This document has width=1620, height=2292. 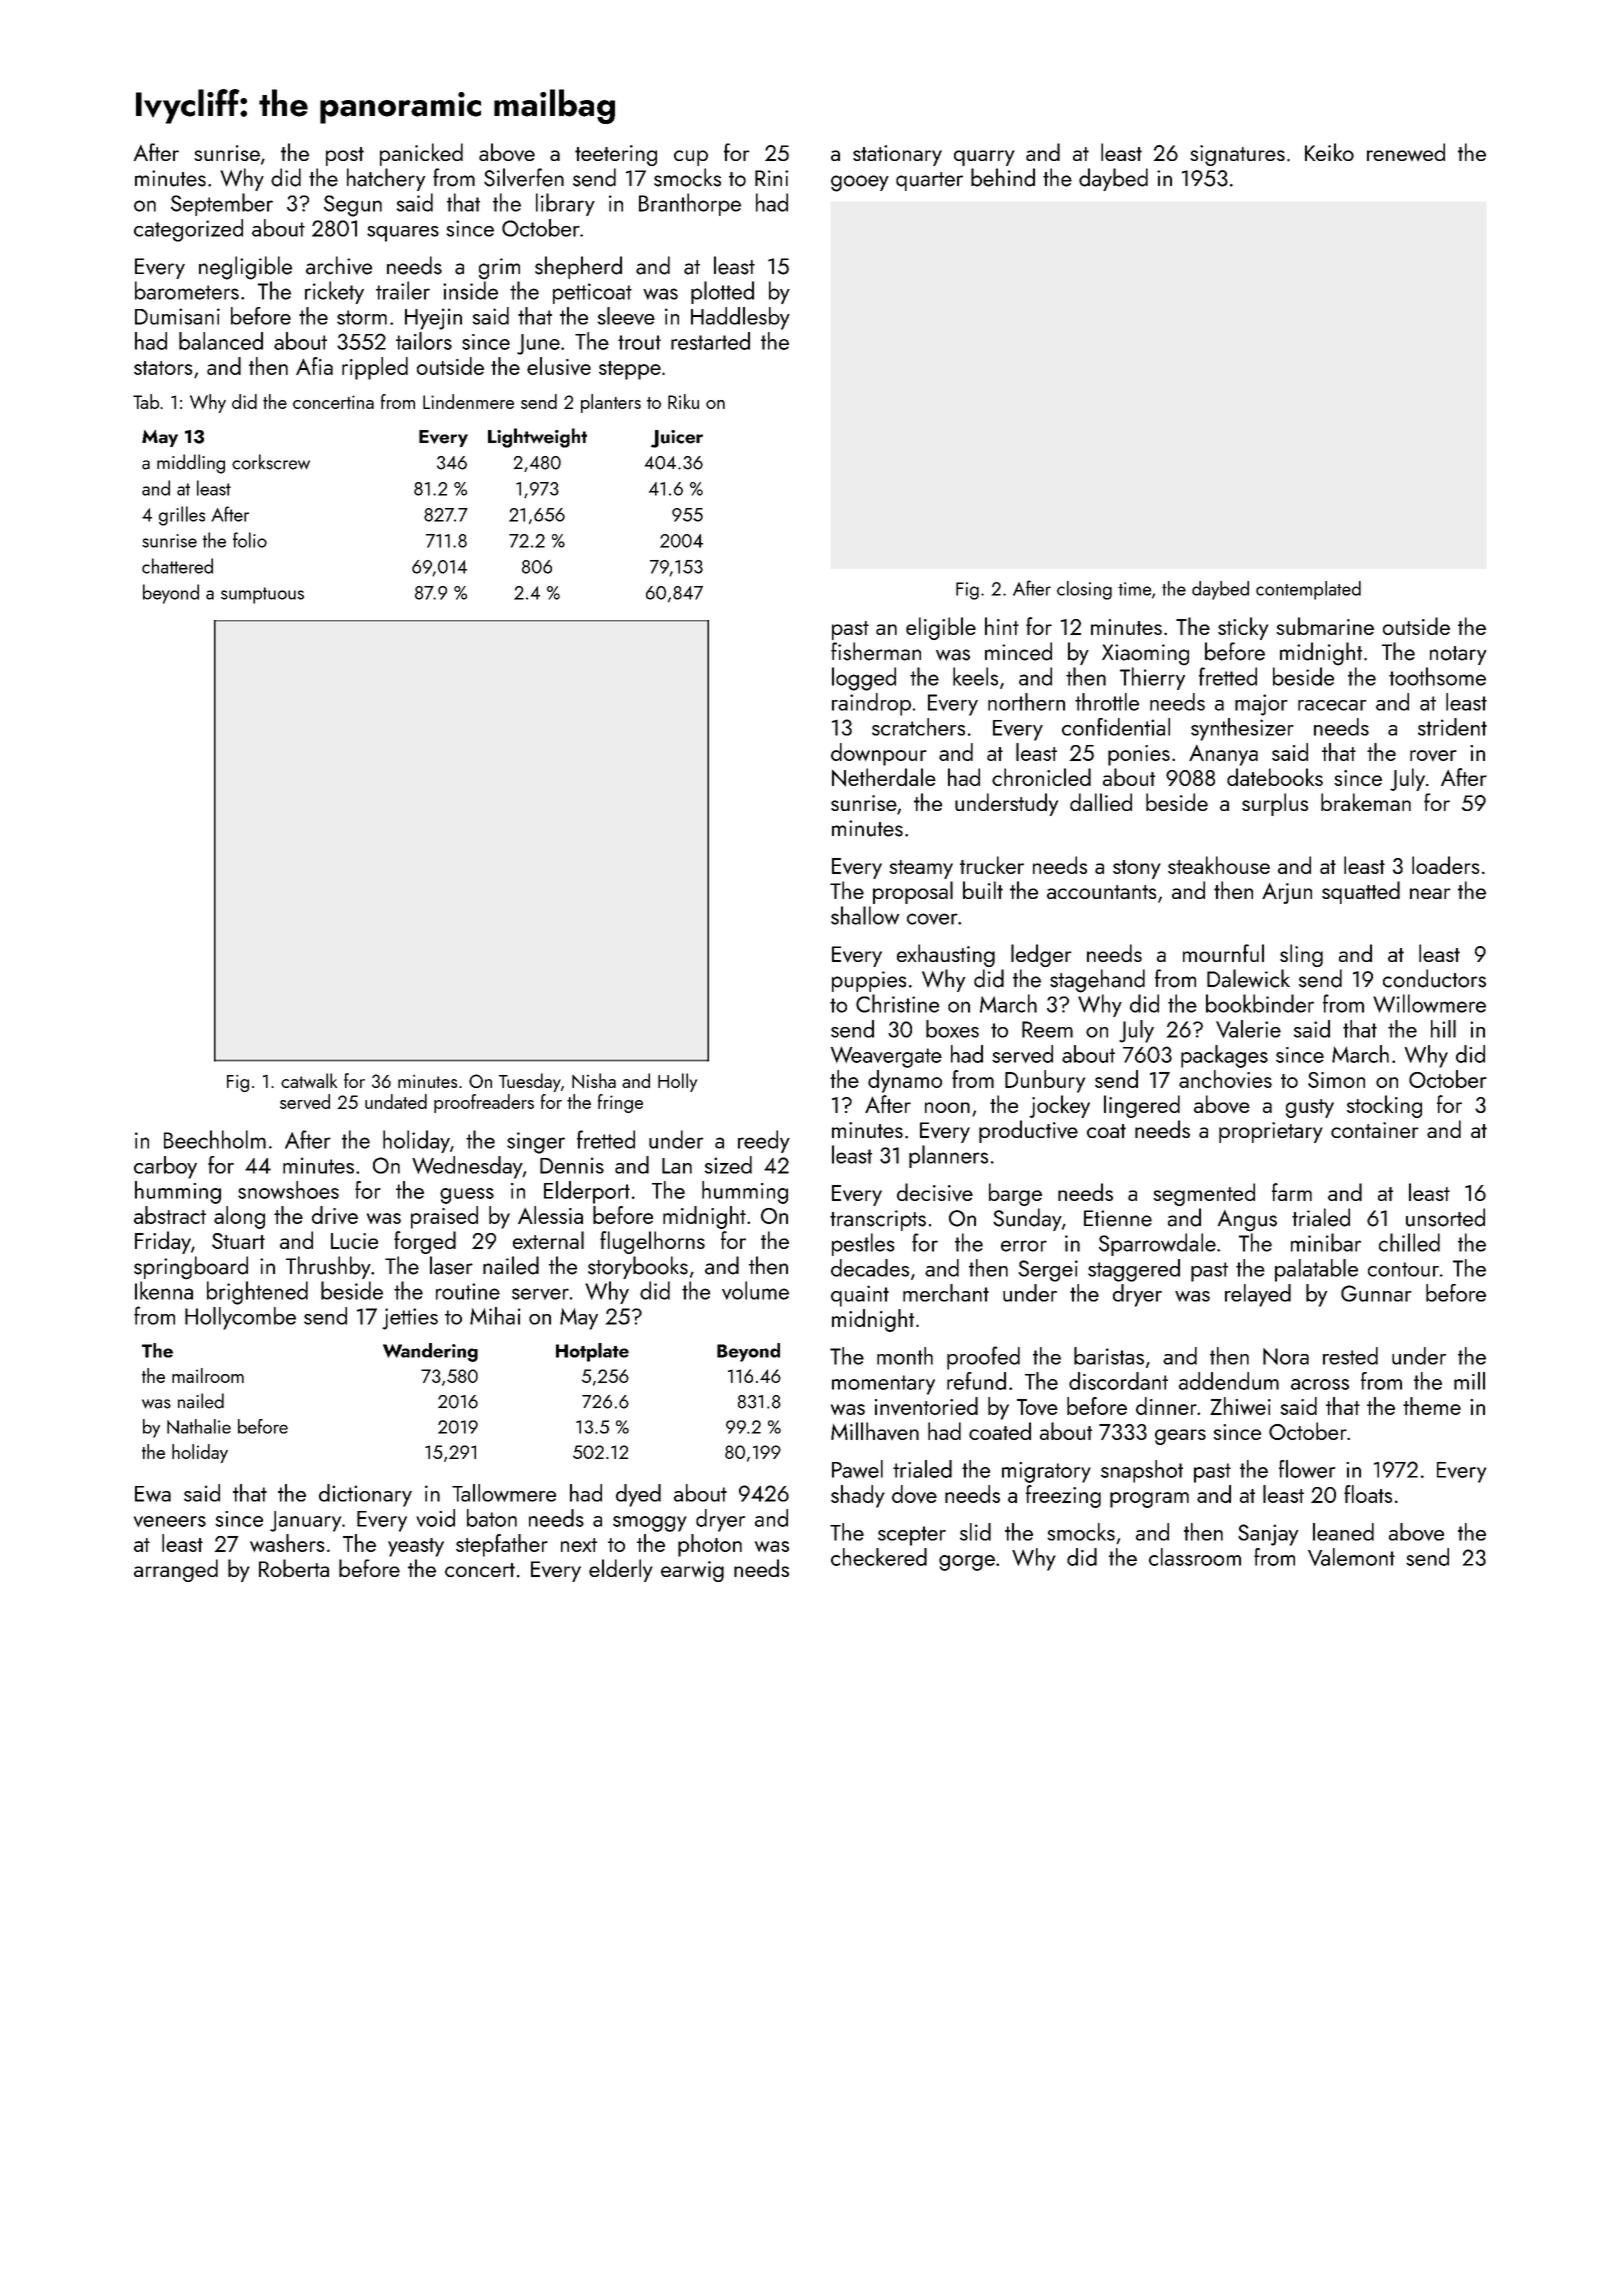 What do you see at coordinates (884, 777) in the document?
I see `Netherdale` at bounding box center [884, 777].
